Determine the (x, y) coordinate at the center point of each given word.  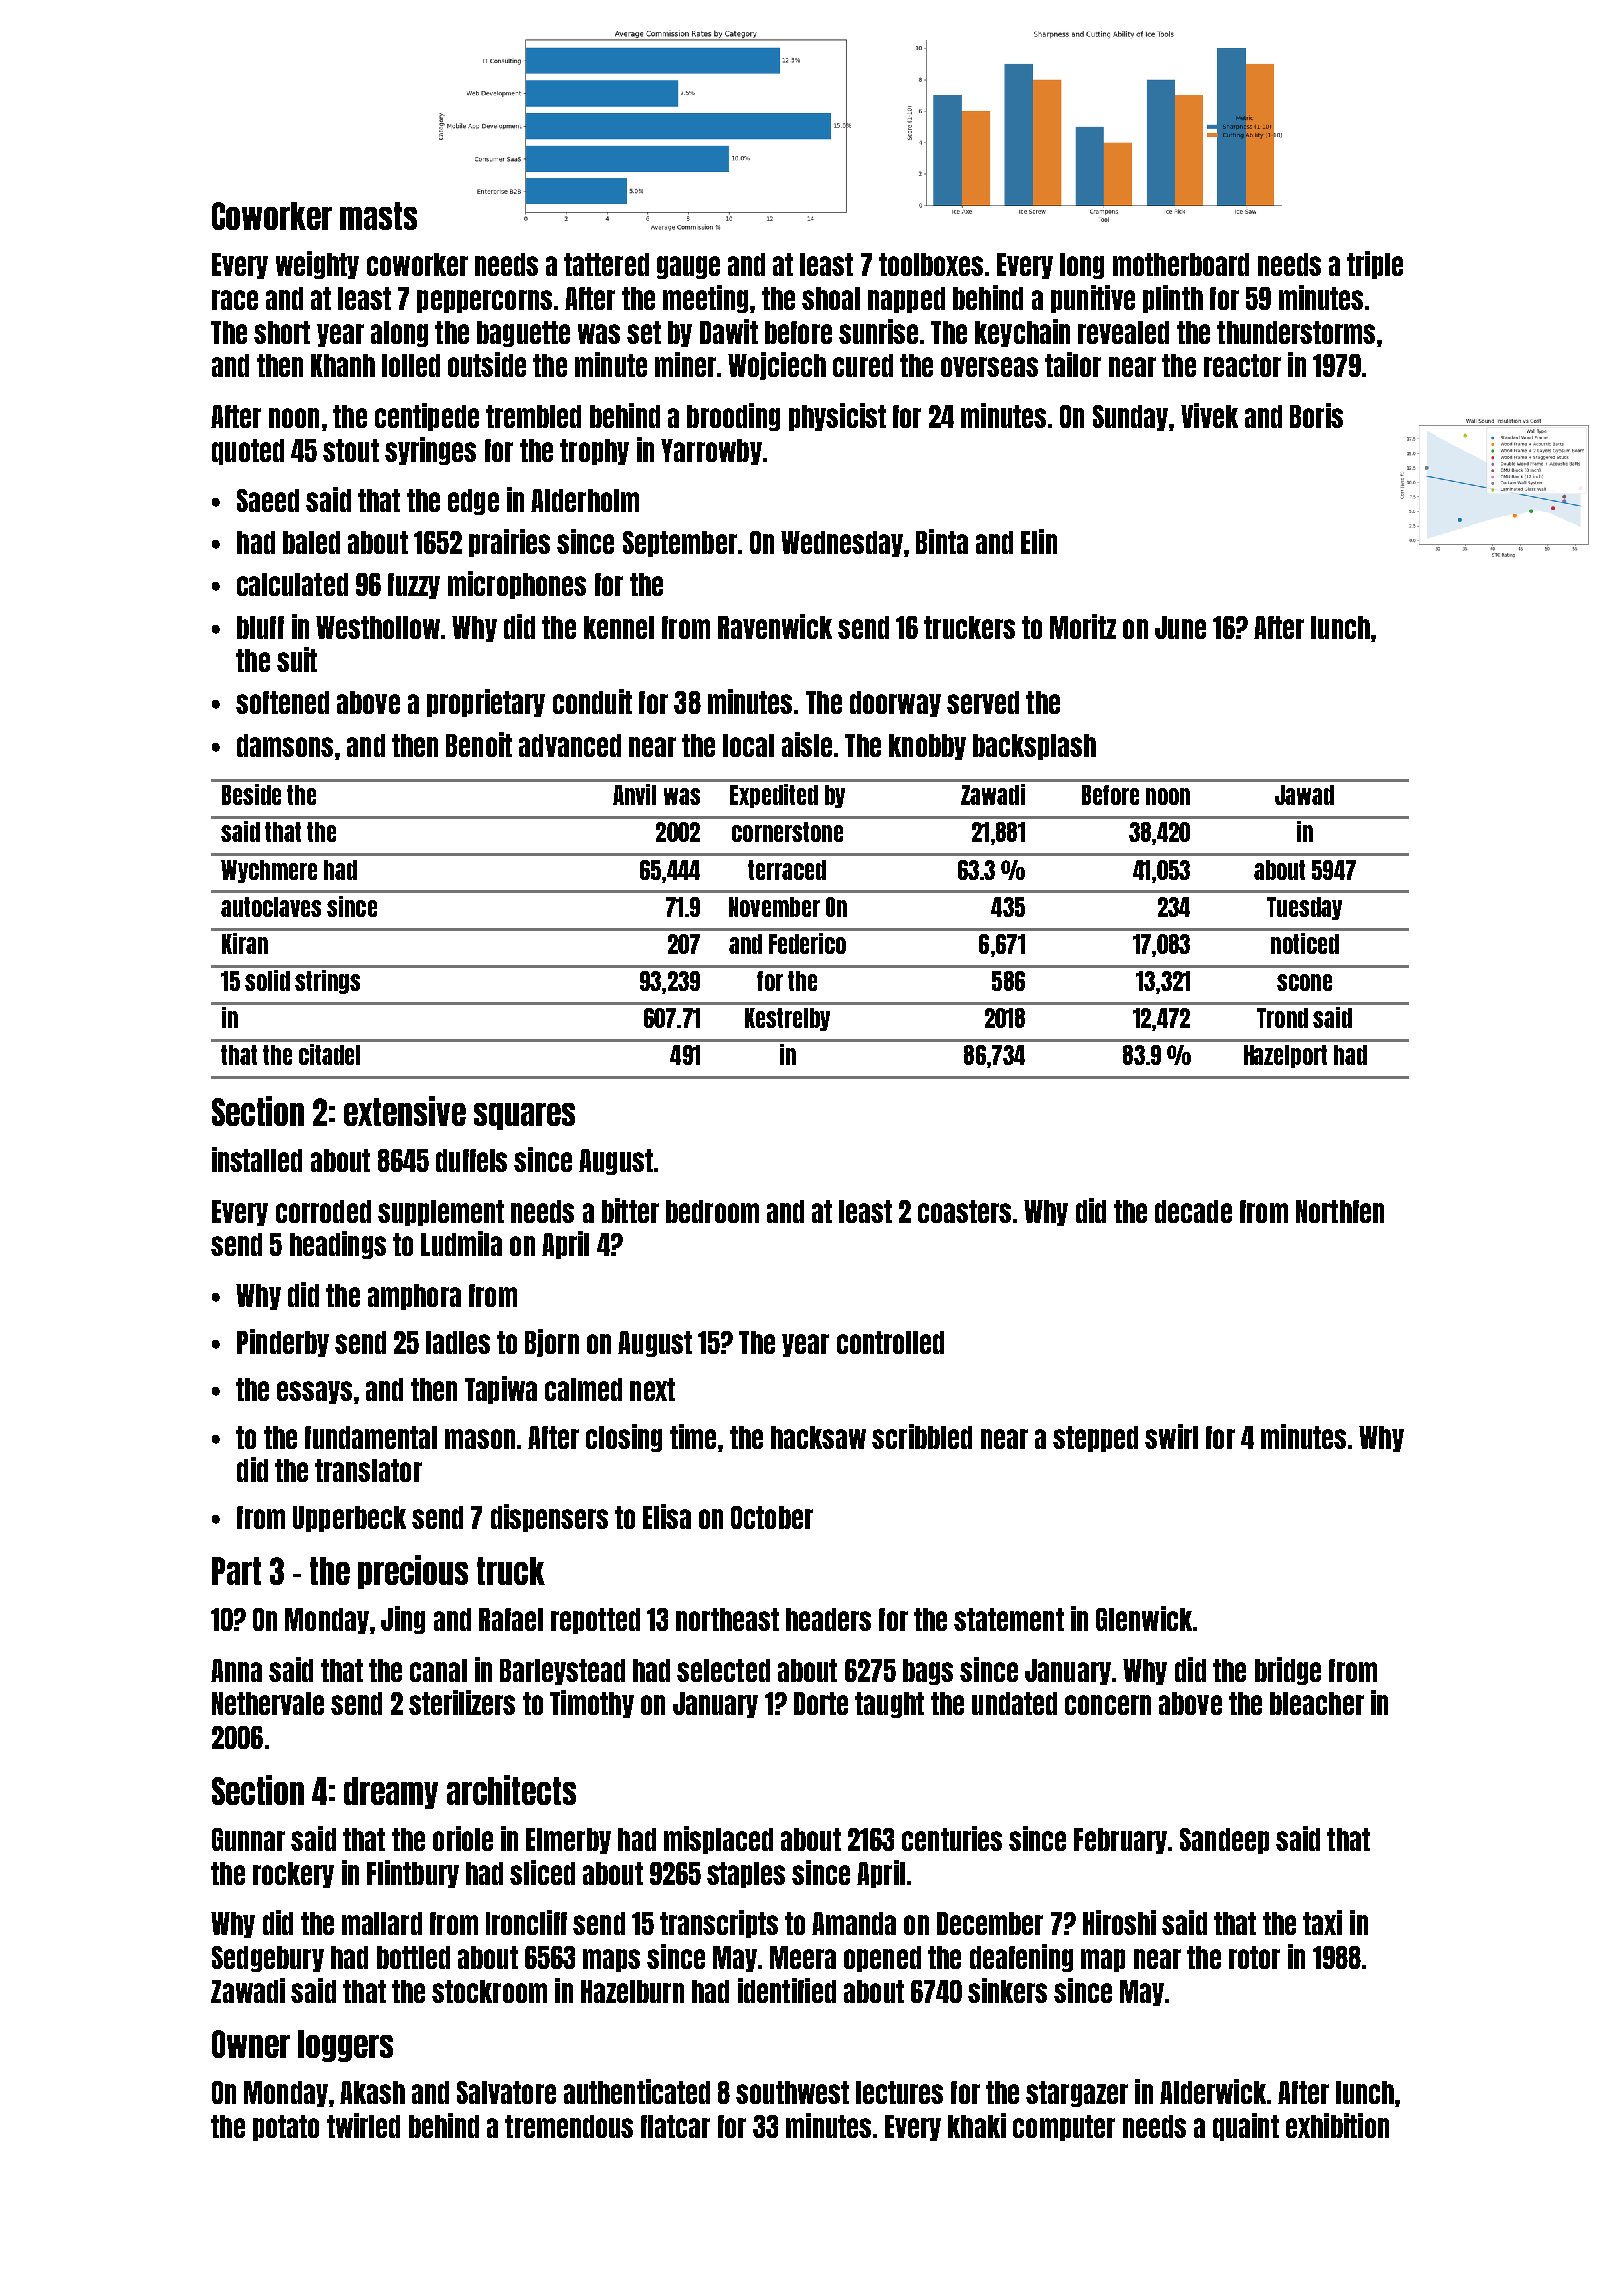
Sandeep (1224, 1841)
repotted (595, 1621)
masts (378, 216)
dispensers (549, 1518)
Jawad (1304, 795)
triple (1375, 265)
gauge (688, 267)
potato (286, 2128)
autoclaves (271, 907)
